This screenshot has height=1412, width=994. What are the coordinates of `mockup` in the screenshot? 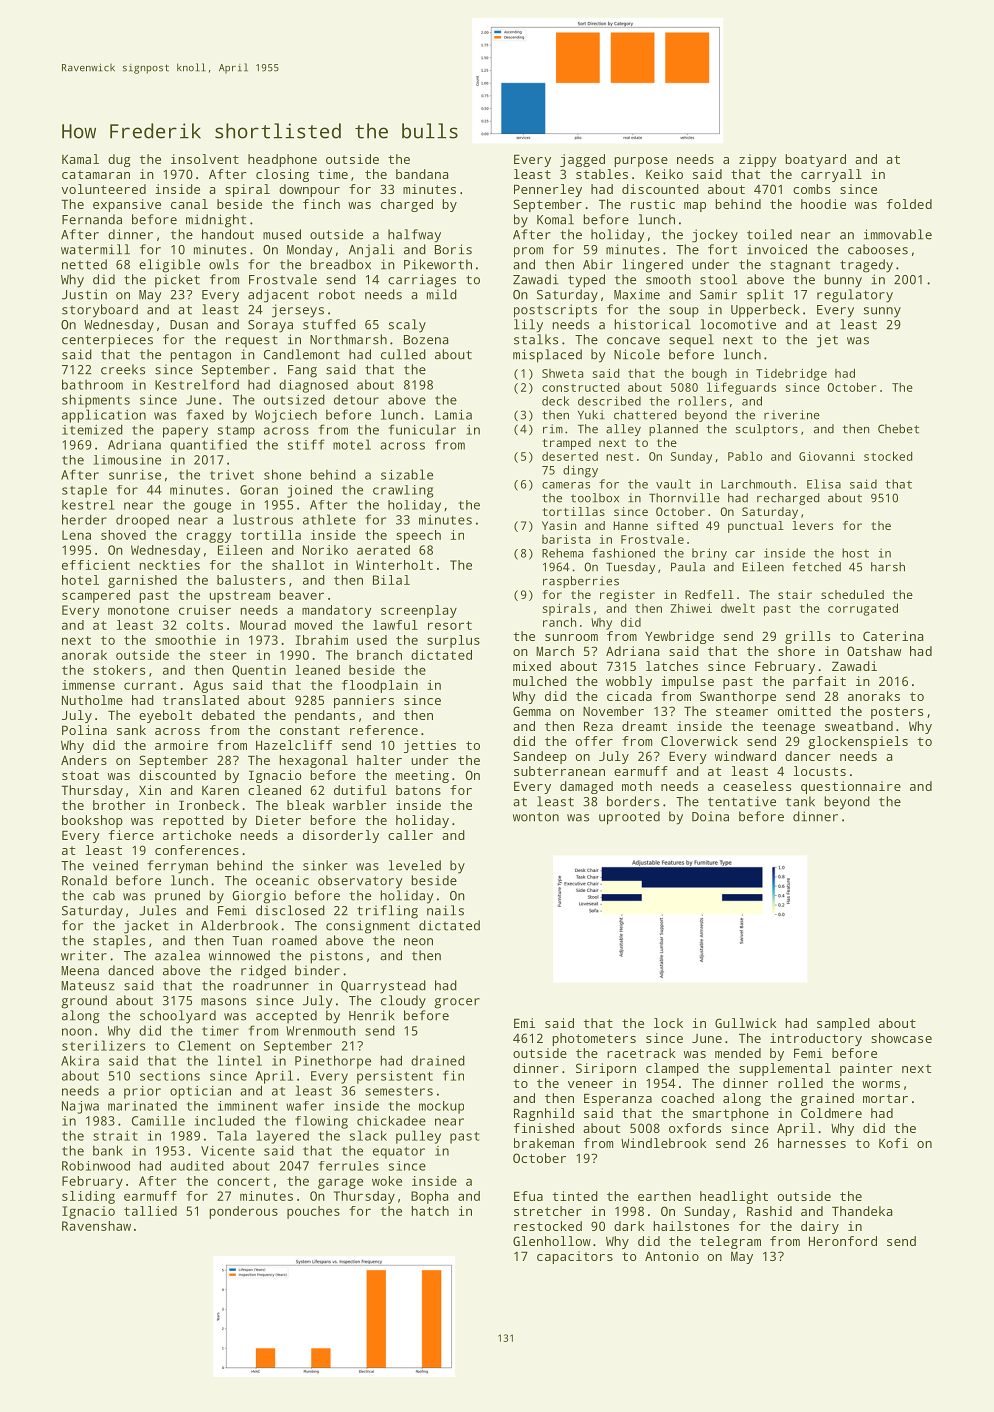 It's located at (441, 1107).
